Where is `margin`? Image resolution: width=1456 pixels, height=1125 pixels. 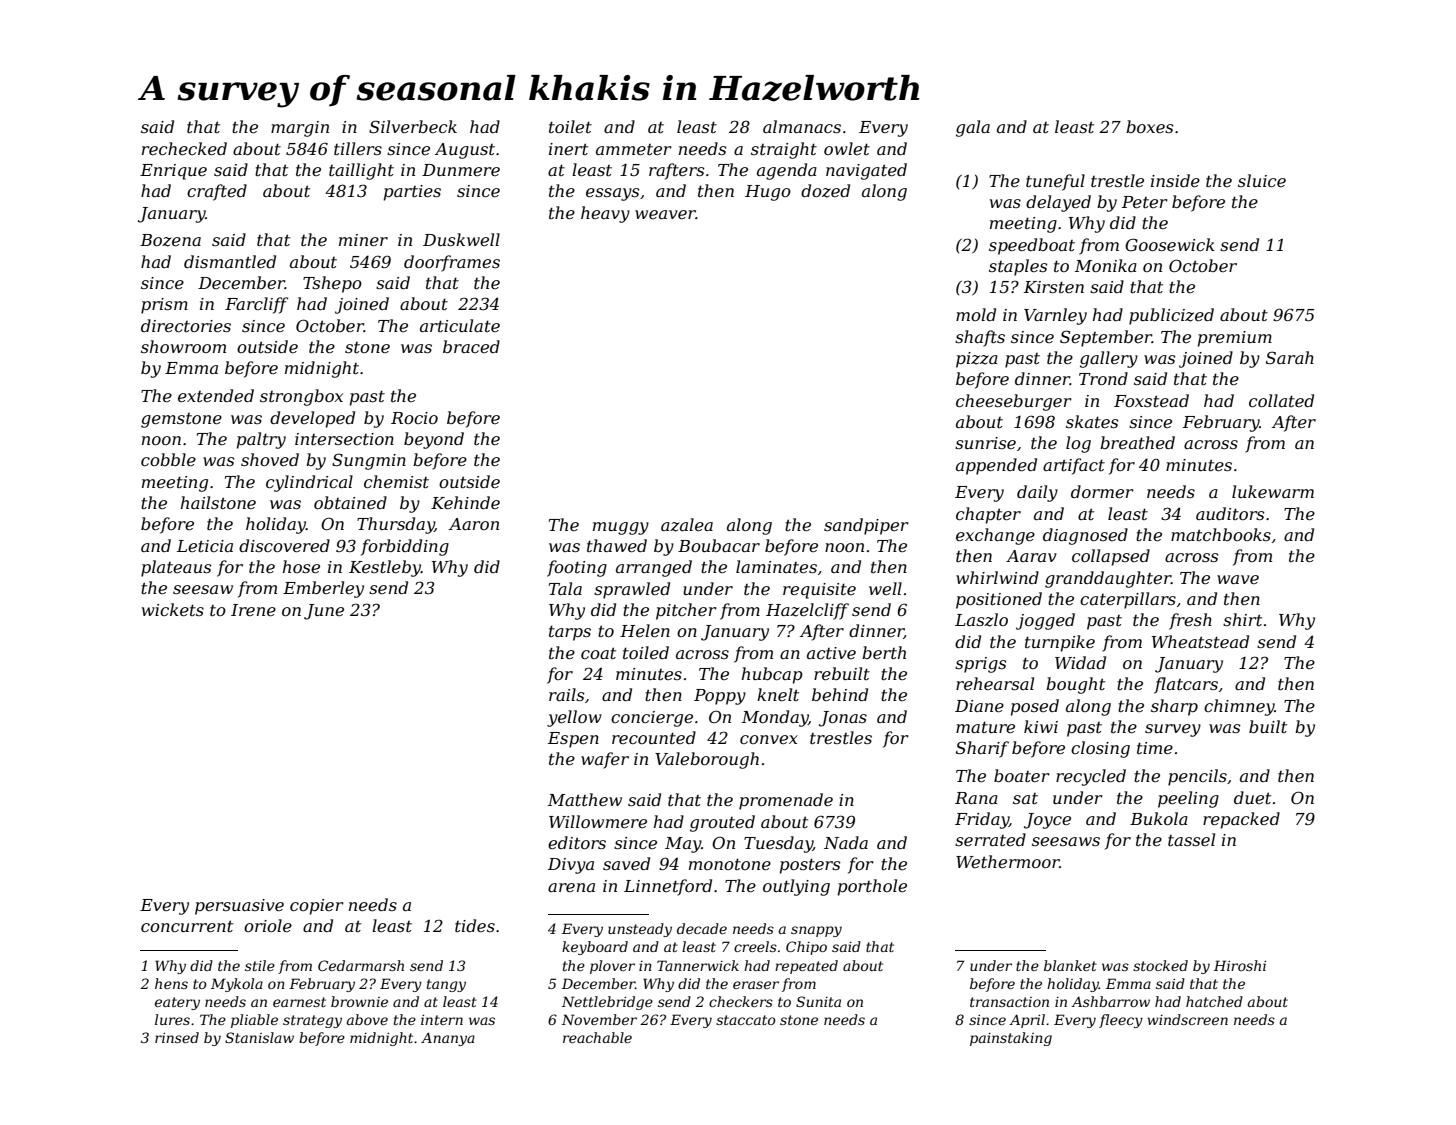 margin is located at coordinates (300, 129).
